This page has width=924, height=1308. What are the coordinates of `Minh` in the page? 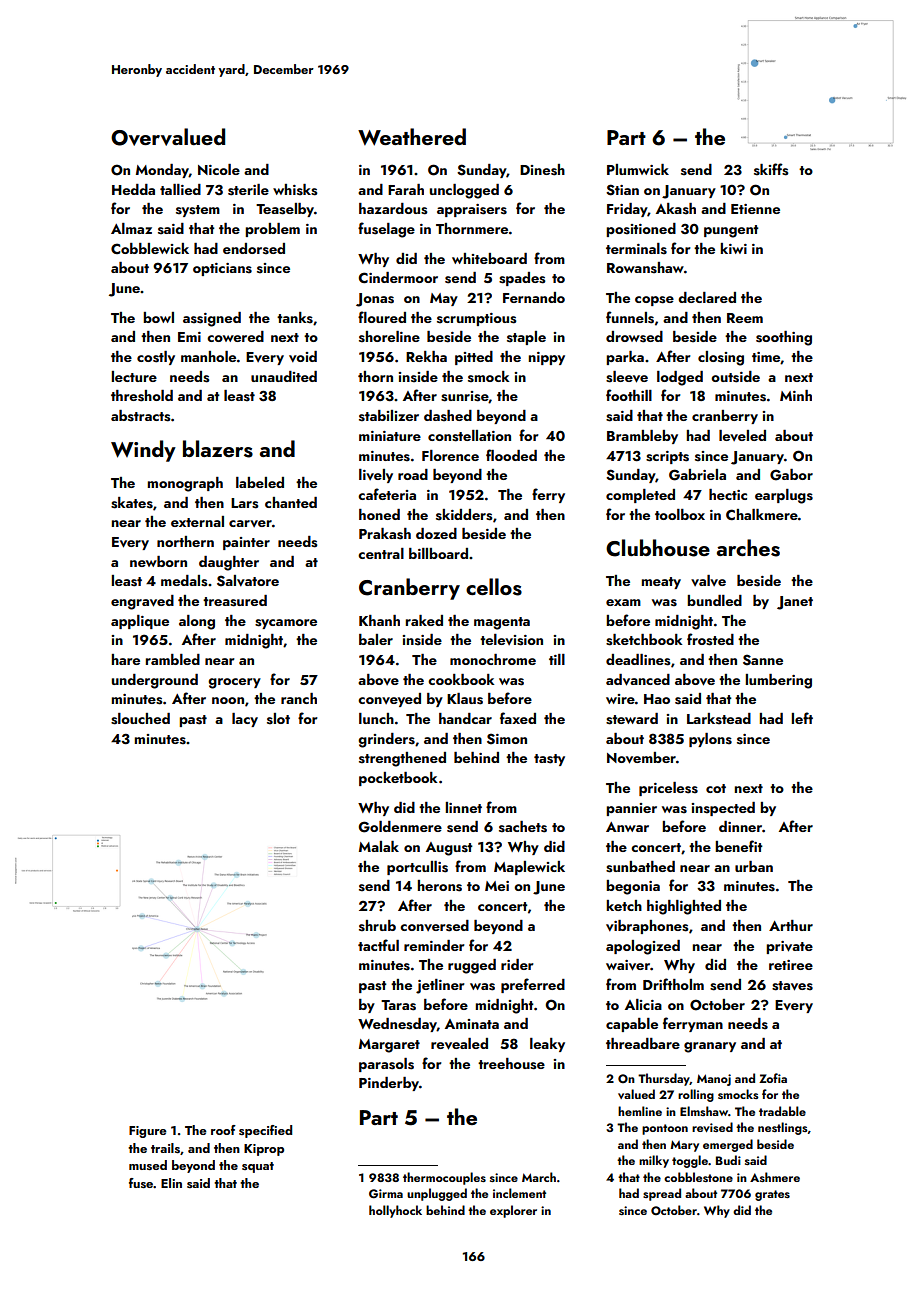 It's located at (796, 395).
